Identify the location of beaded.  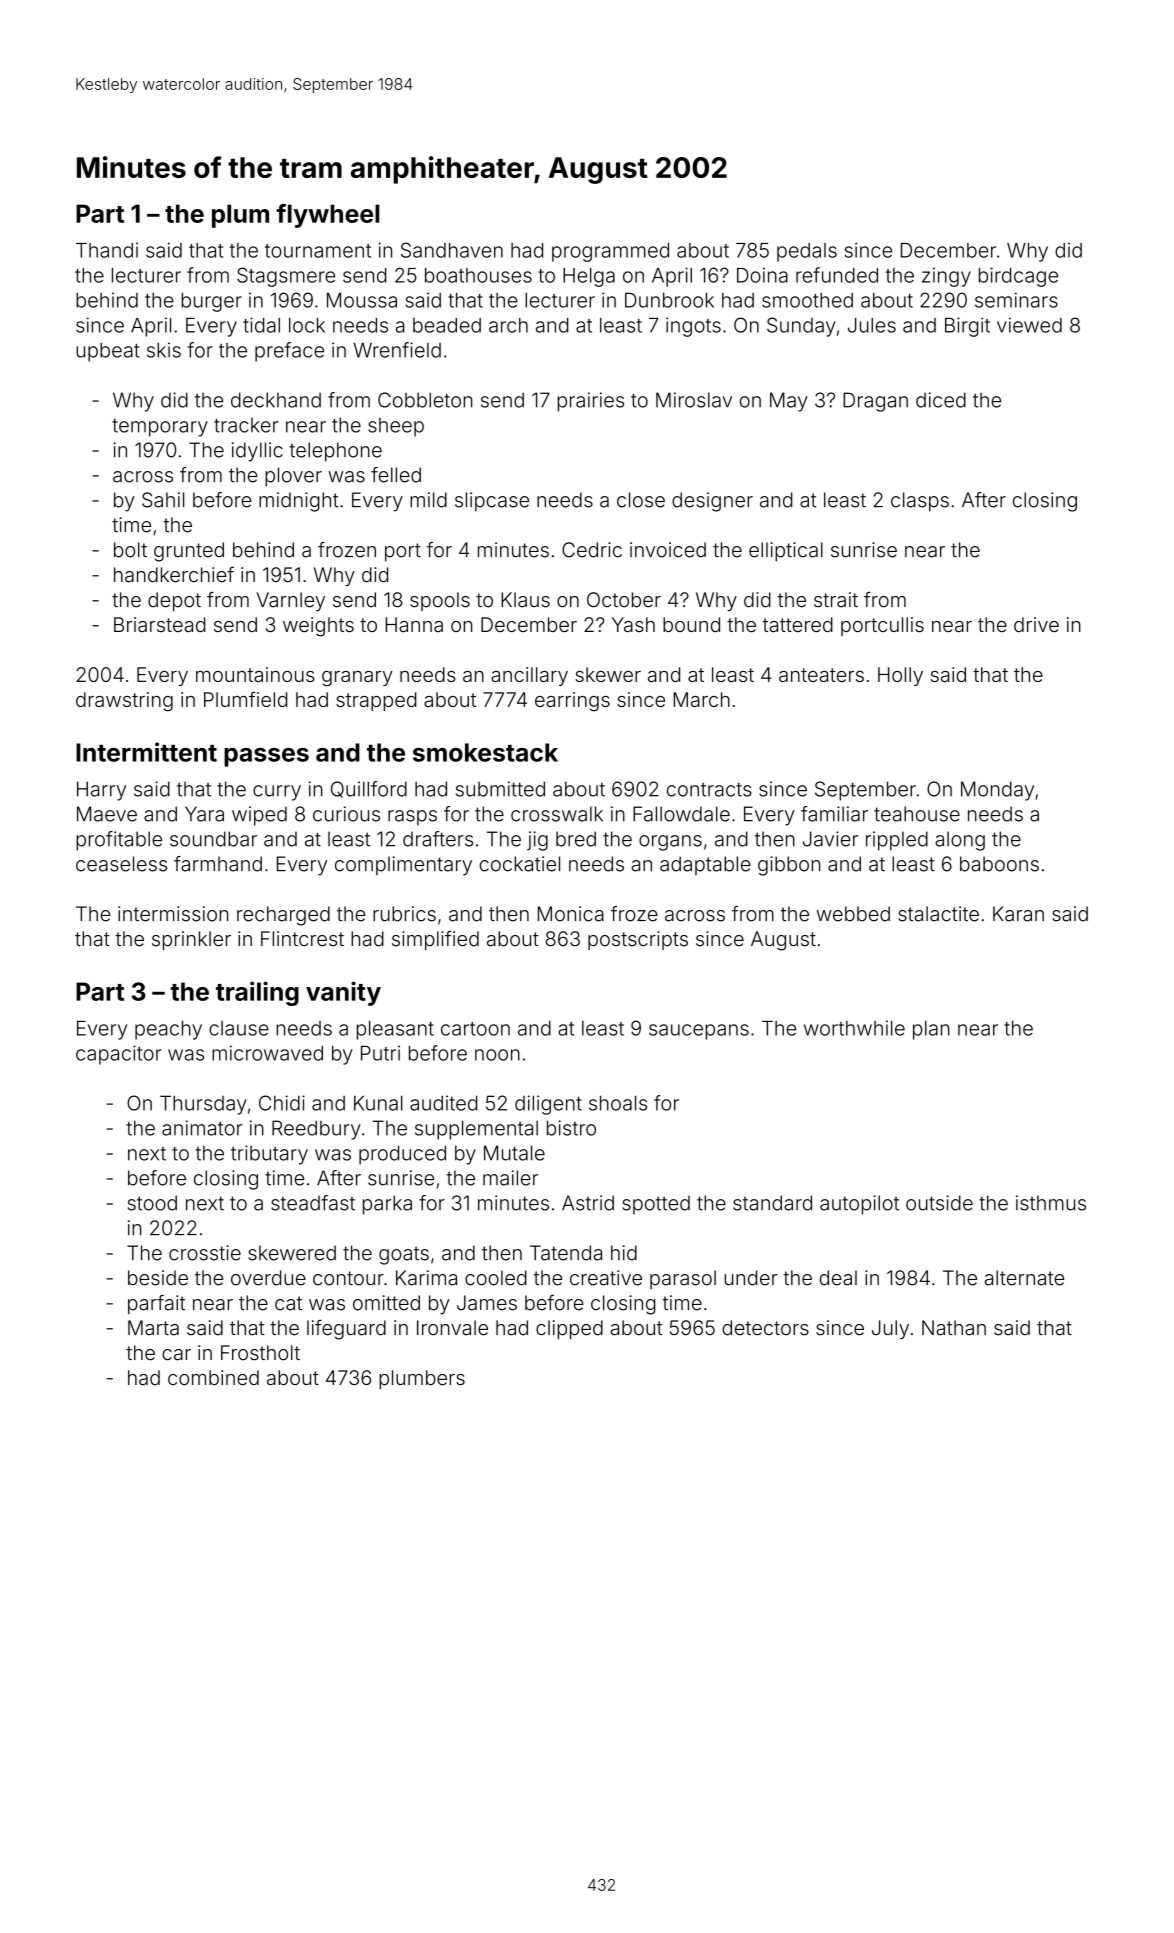
(447, 325).
